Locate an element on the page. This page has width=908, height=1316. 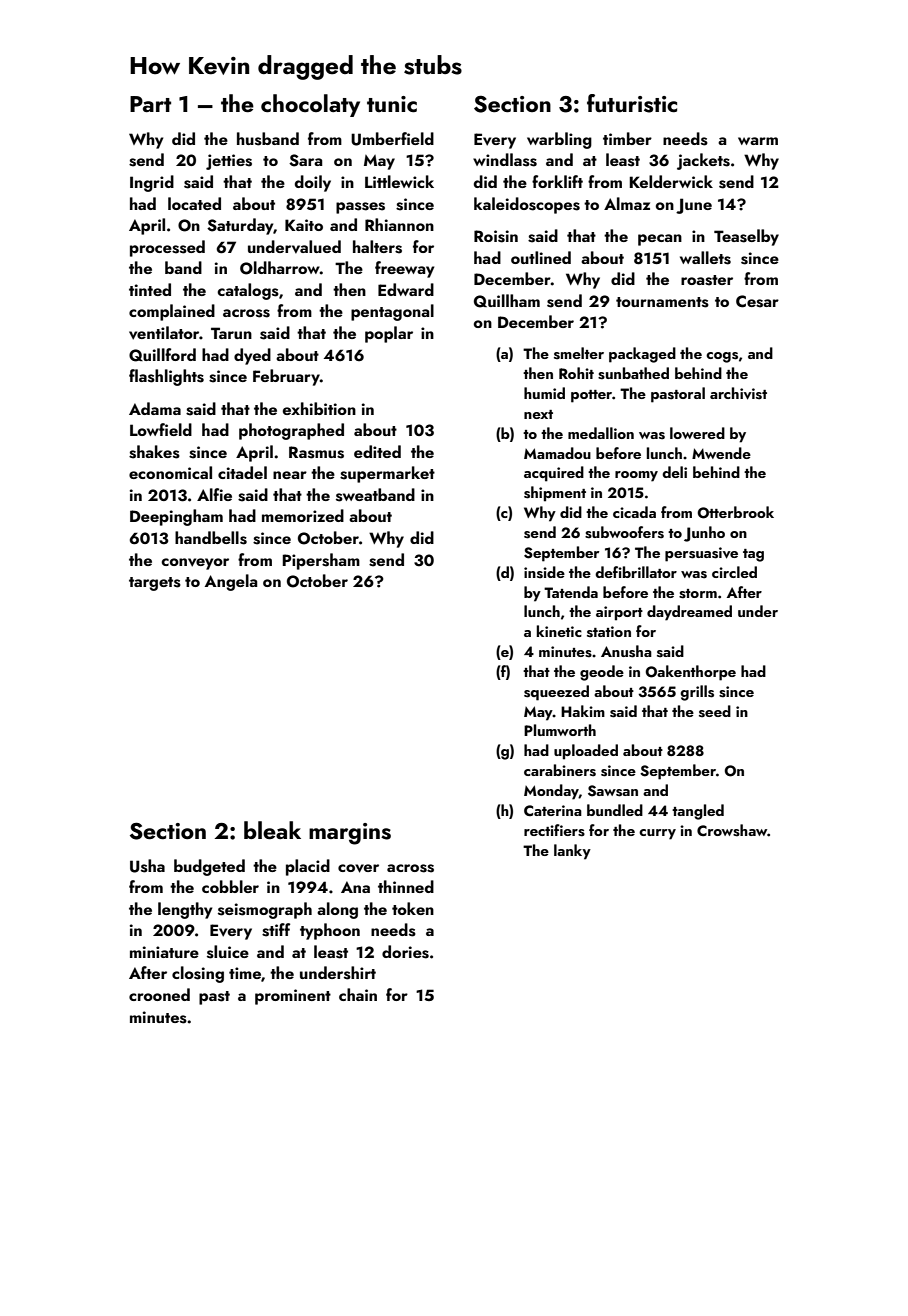
edited is located at coordinates (377, 451).
